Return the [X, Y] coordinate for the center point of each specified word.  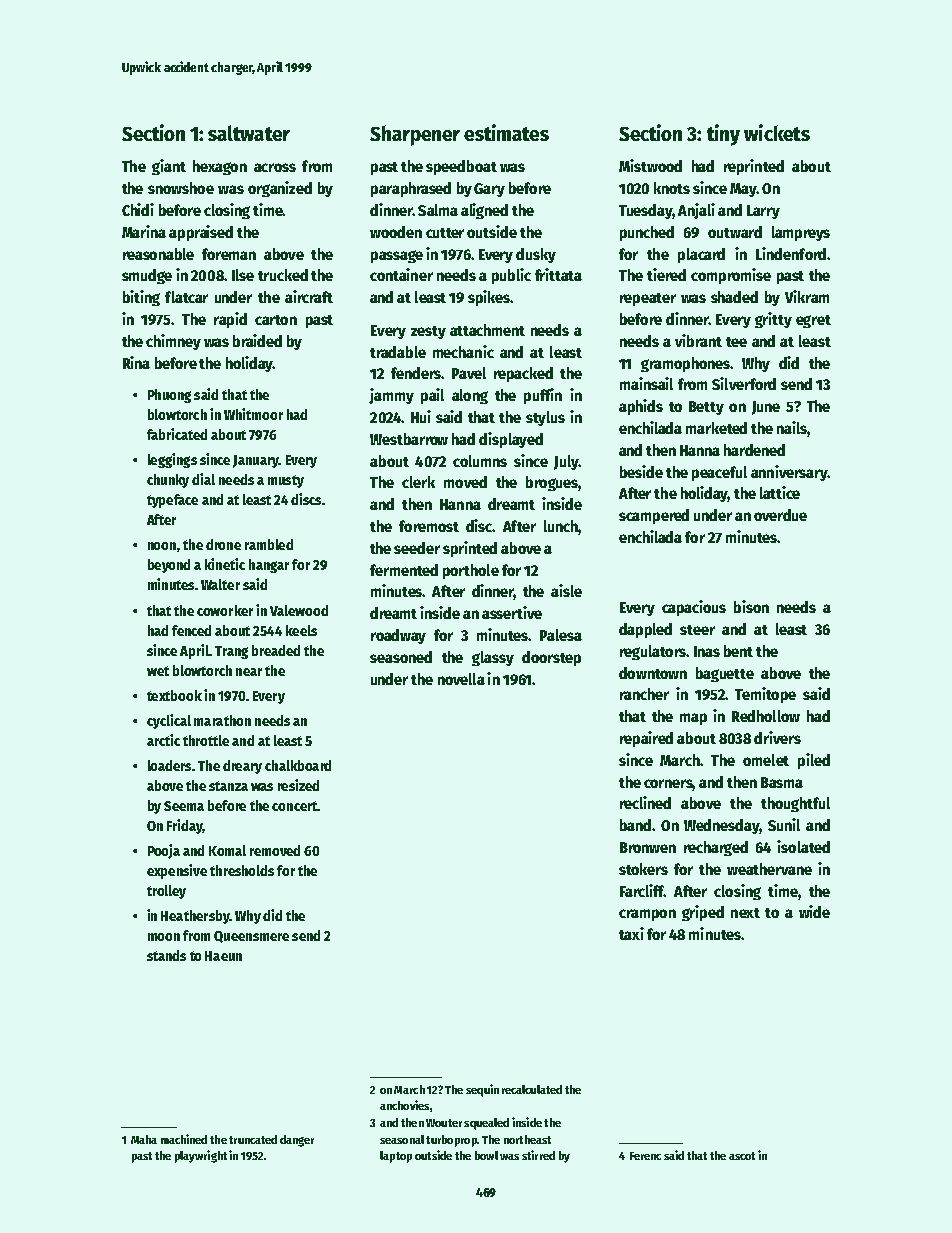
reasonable [158, 254]
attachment [487, 330]
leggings [172, 460]
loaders [169, 765]
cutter [445, 233]
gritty [773, 320]
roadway [398, 636]
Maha [144, 1139]
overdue [780, 515]
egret [813, 321]
